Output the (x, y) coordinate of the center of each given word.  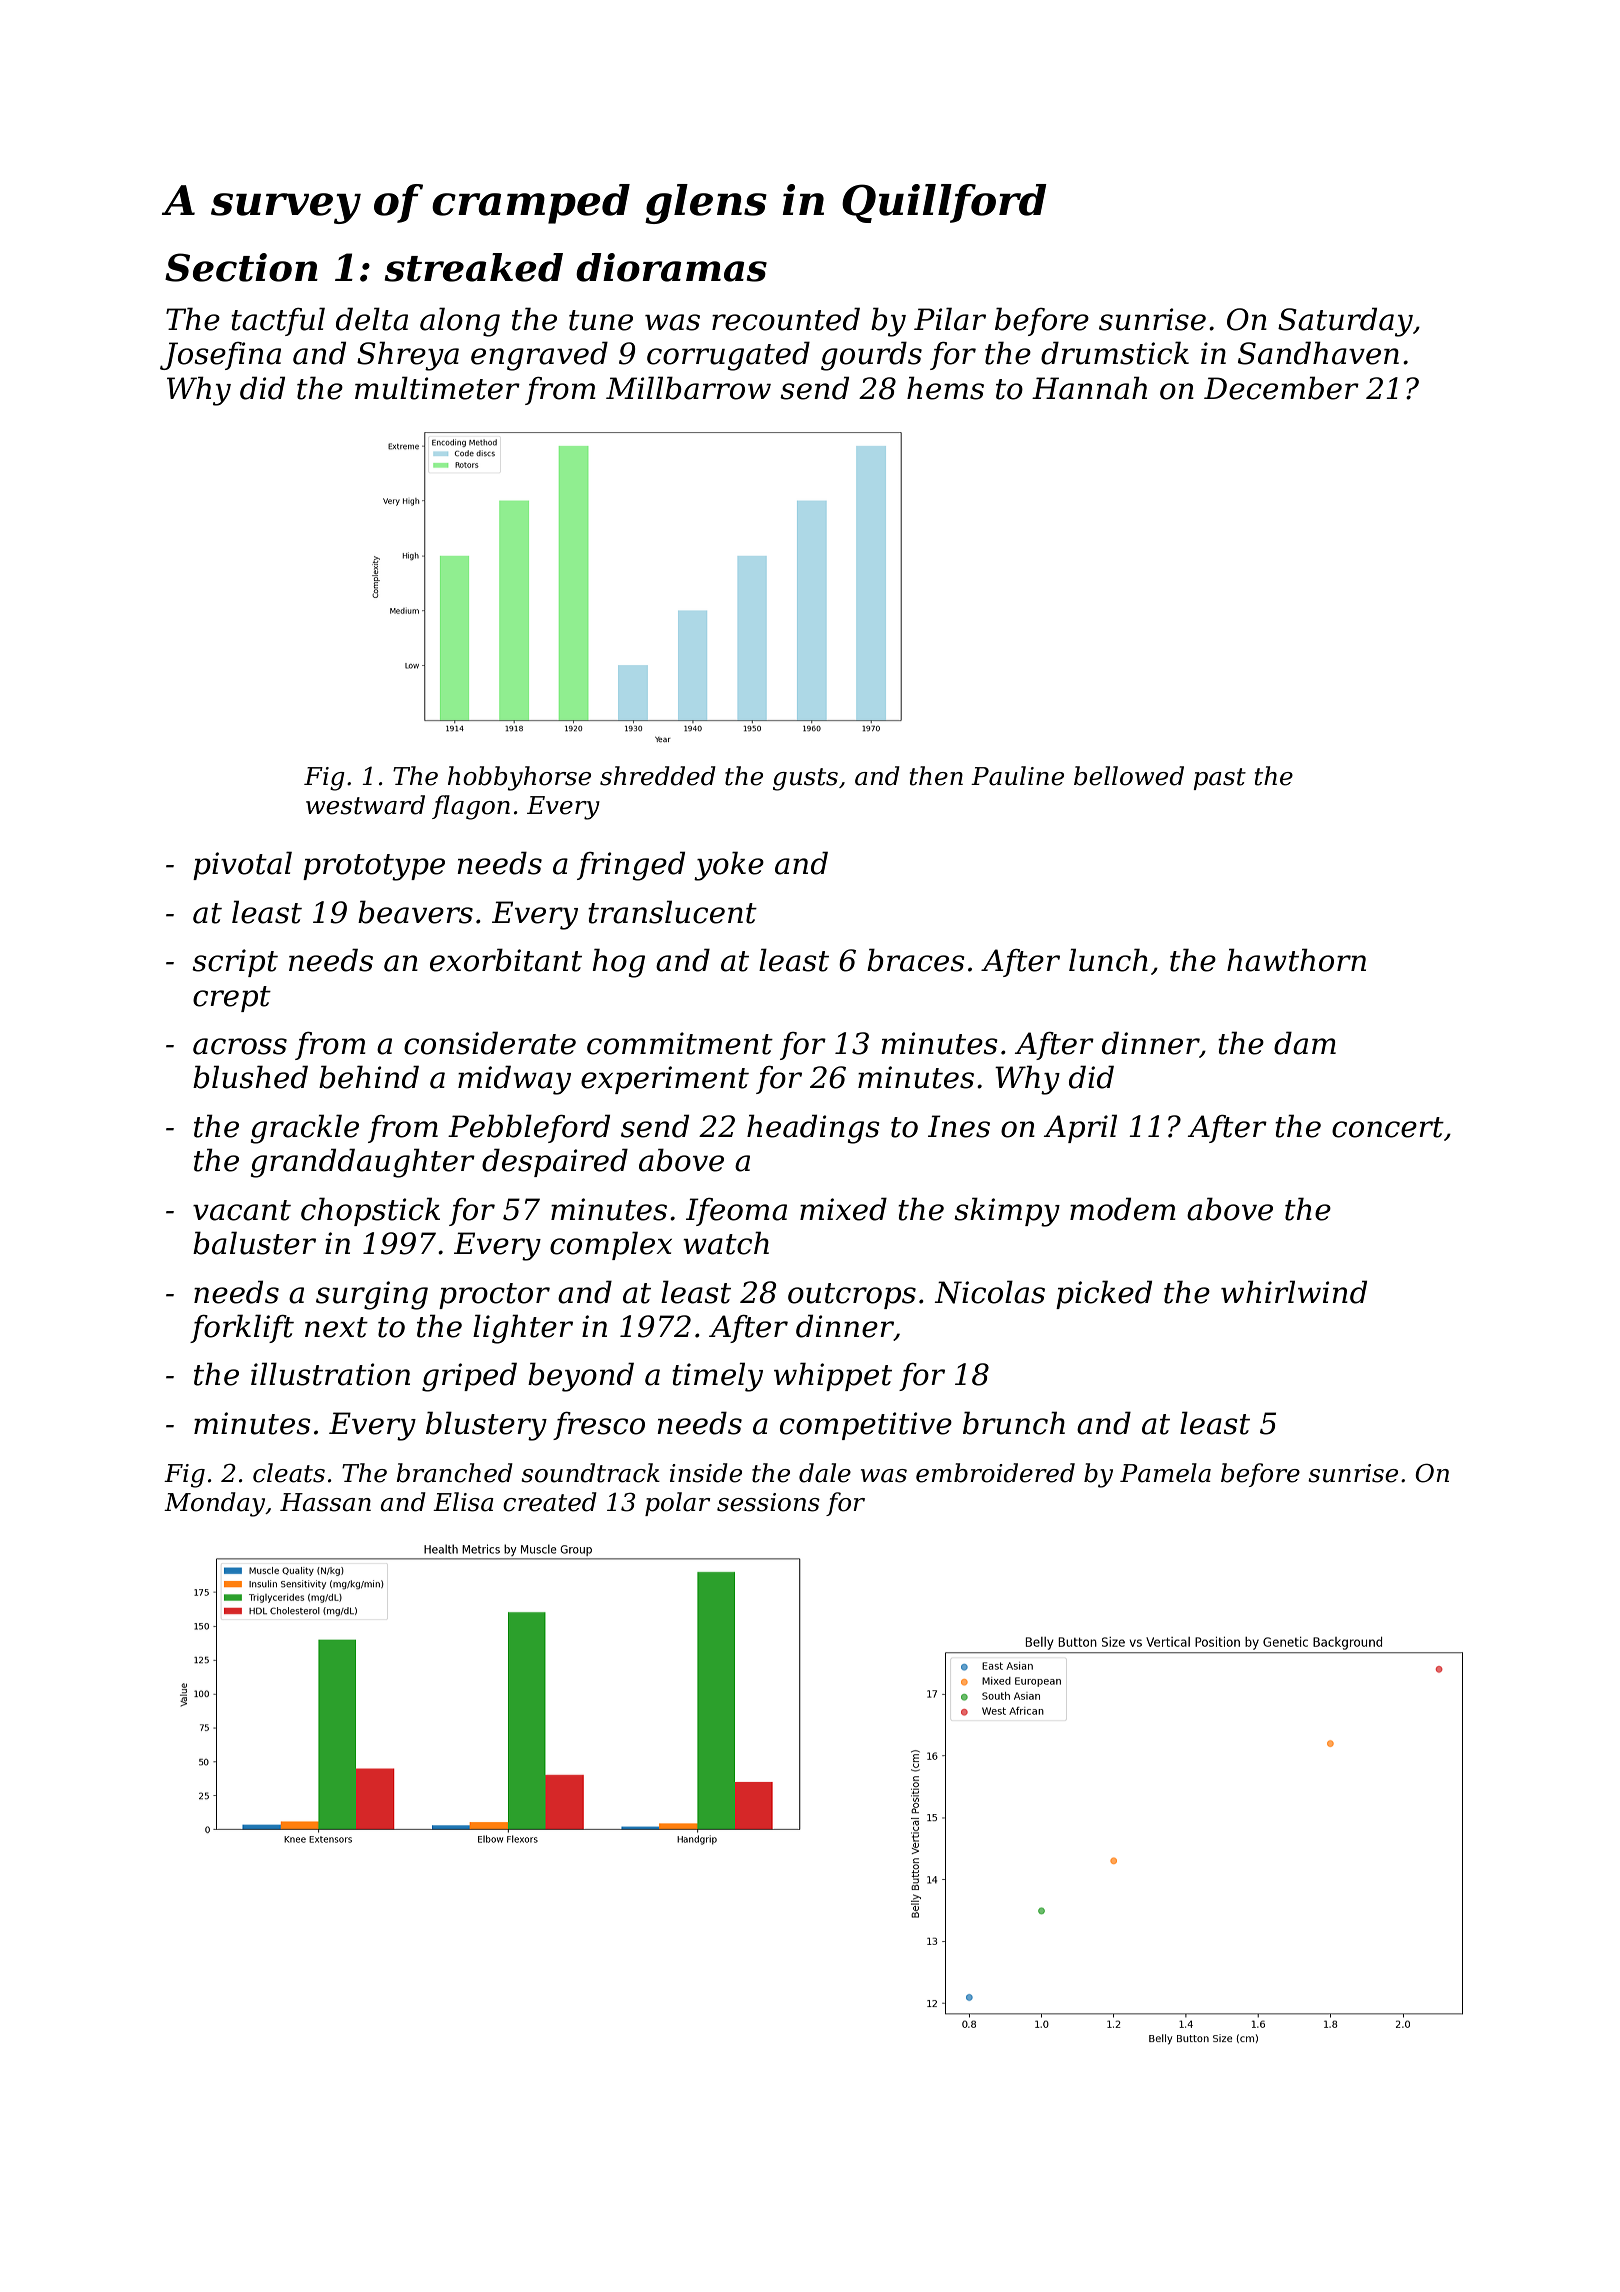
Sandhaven (1318, 353)
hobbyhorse (519, 778)
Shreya (408, 356)
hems (945, 388)
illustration (330, 1374)
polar (678, 1504)
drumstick (1115, 353)
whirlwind (1294, 1292)
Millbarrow (688, 388)
